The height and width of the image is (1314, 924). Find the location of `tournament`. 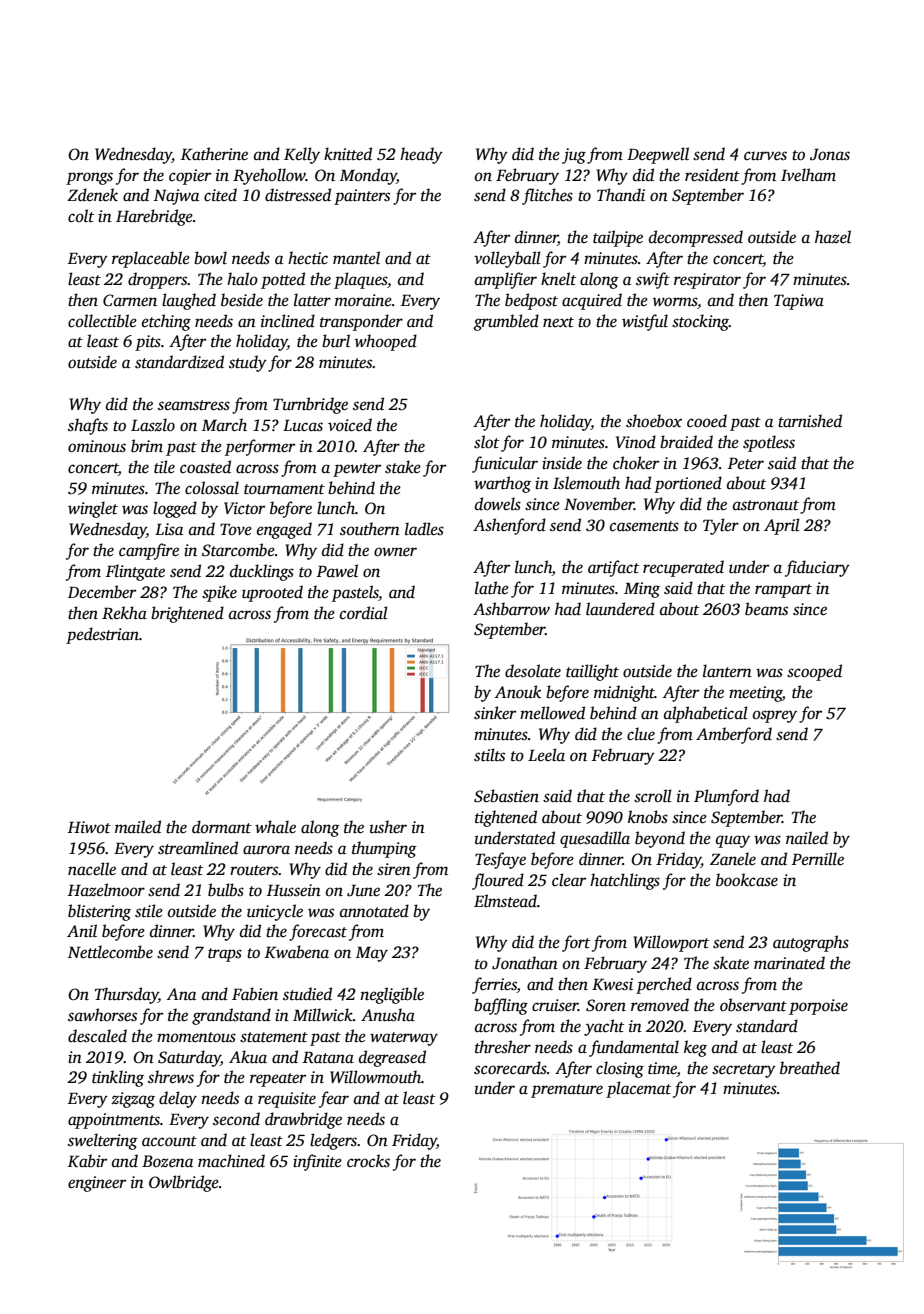

tournament is located at coordinates (284, 489).
